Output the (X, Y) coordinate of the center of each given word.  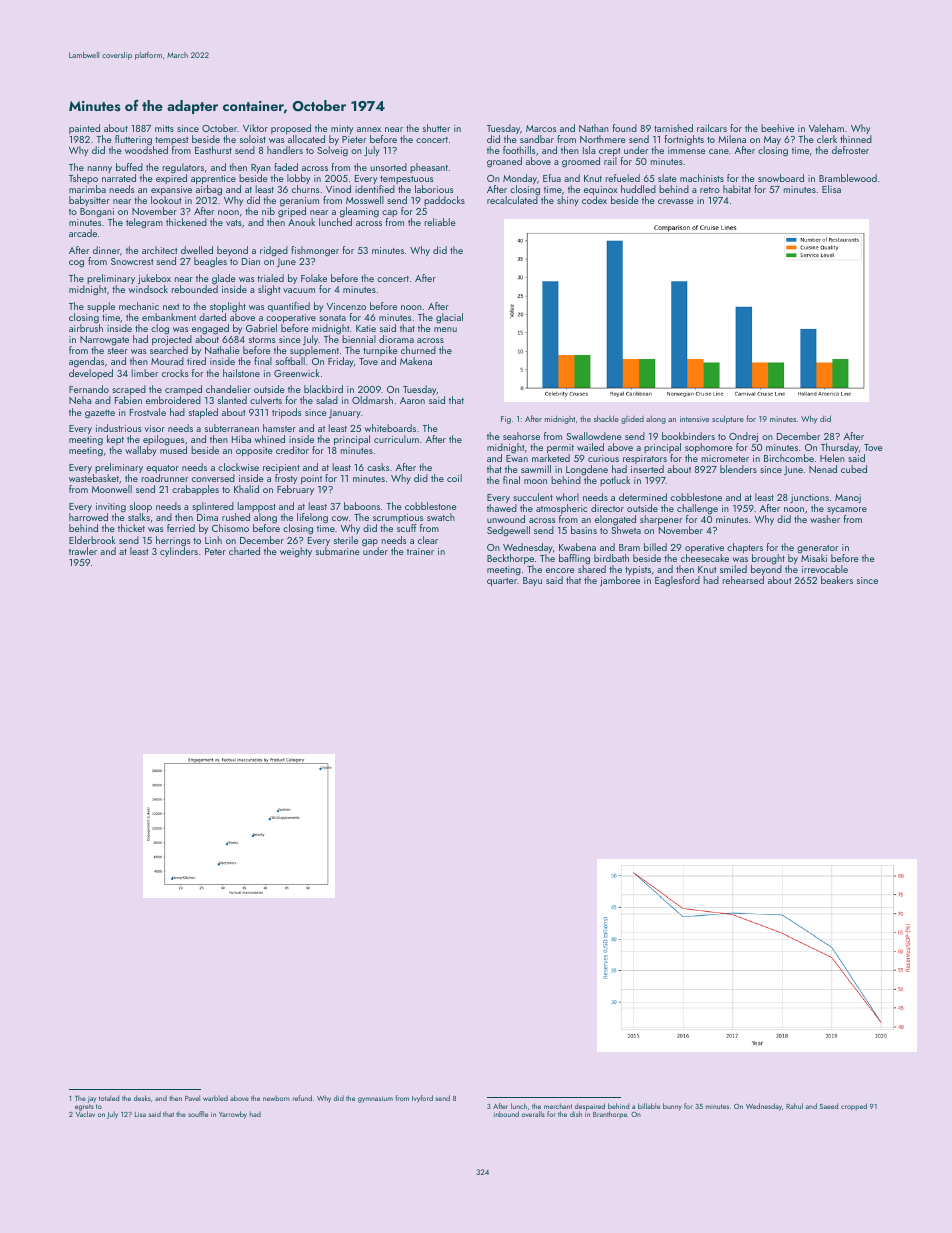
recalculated (512, 200)
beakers (837, 580)
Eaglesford (677, 581)
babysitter (89, 201)
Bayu (532, 581)
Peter (215, 551)
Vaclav (85, 1114)
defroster (850, 150)
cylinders (179, 552)
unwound (506, 519)
